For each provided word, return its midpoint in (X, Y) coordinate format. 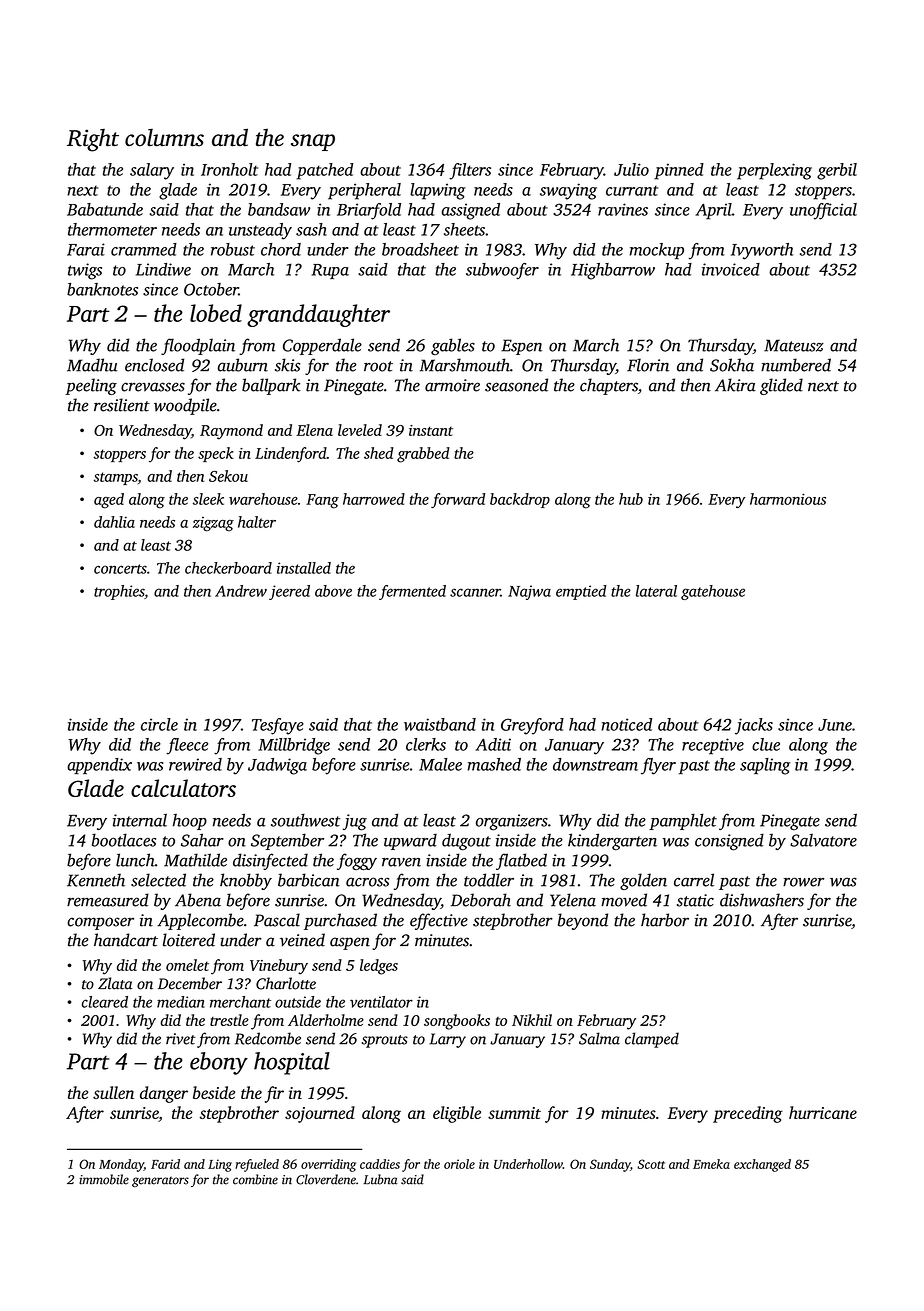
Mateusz (794, 345)
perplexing (774, 171)
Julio (631, 169)
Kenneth (96, 880)
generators (160, 1182)
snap (313, 142)
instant (431, 430)
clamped (652, 1040)
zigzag (213, 524)
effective (439, 921)
